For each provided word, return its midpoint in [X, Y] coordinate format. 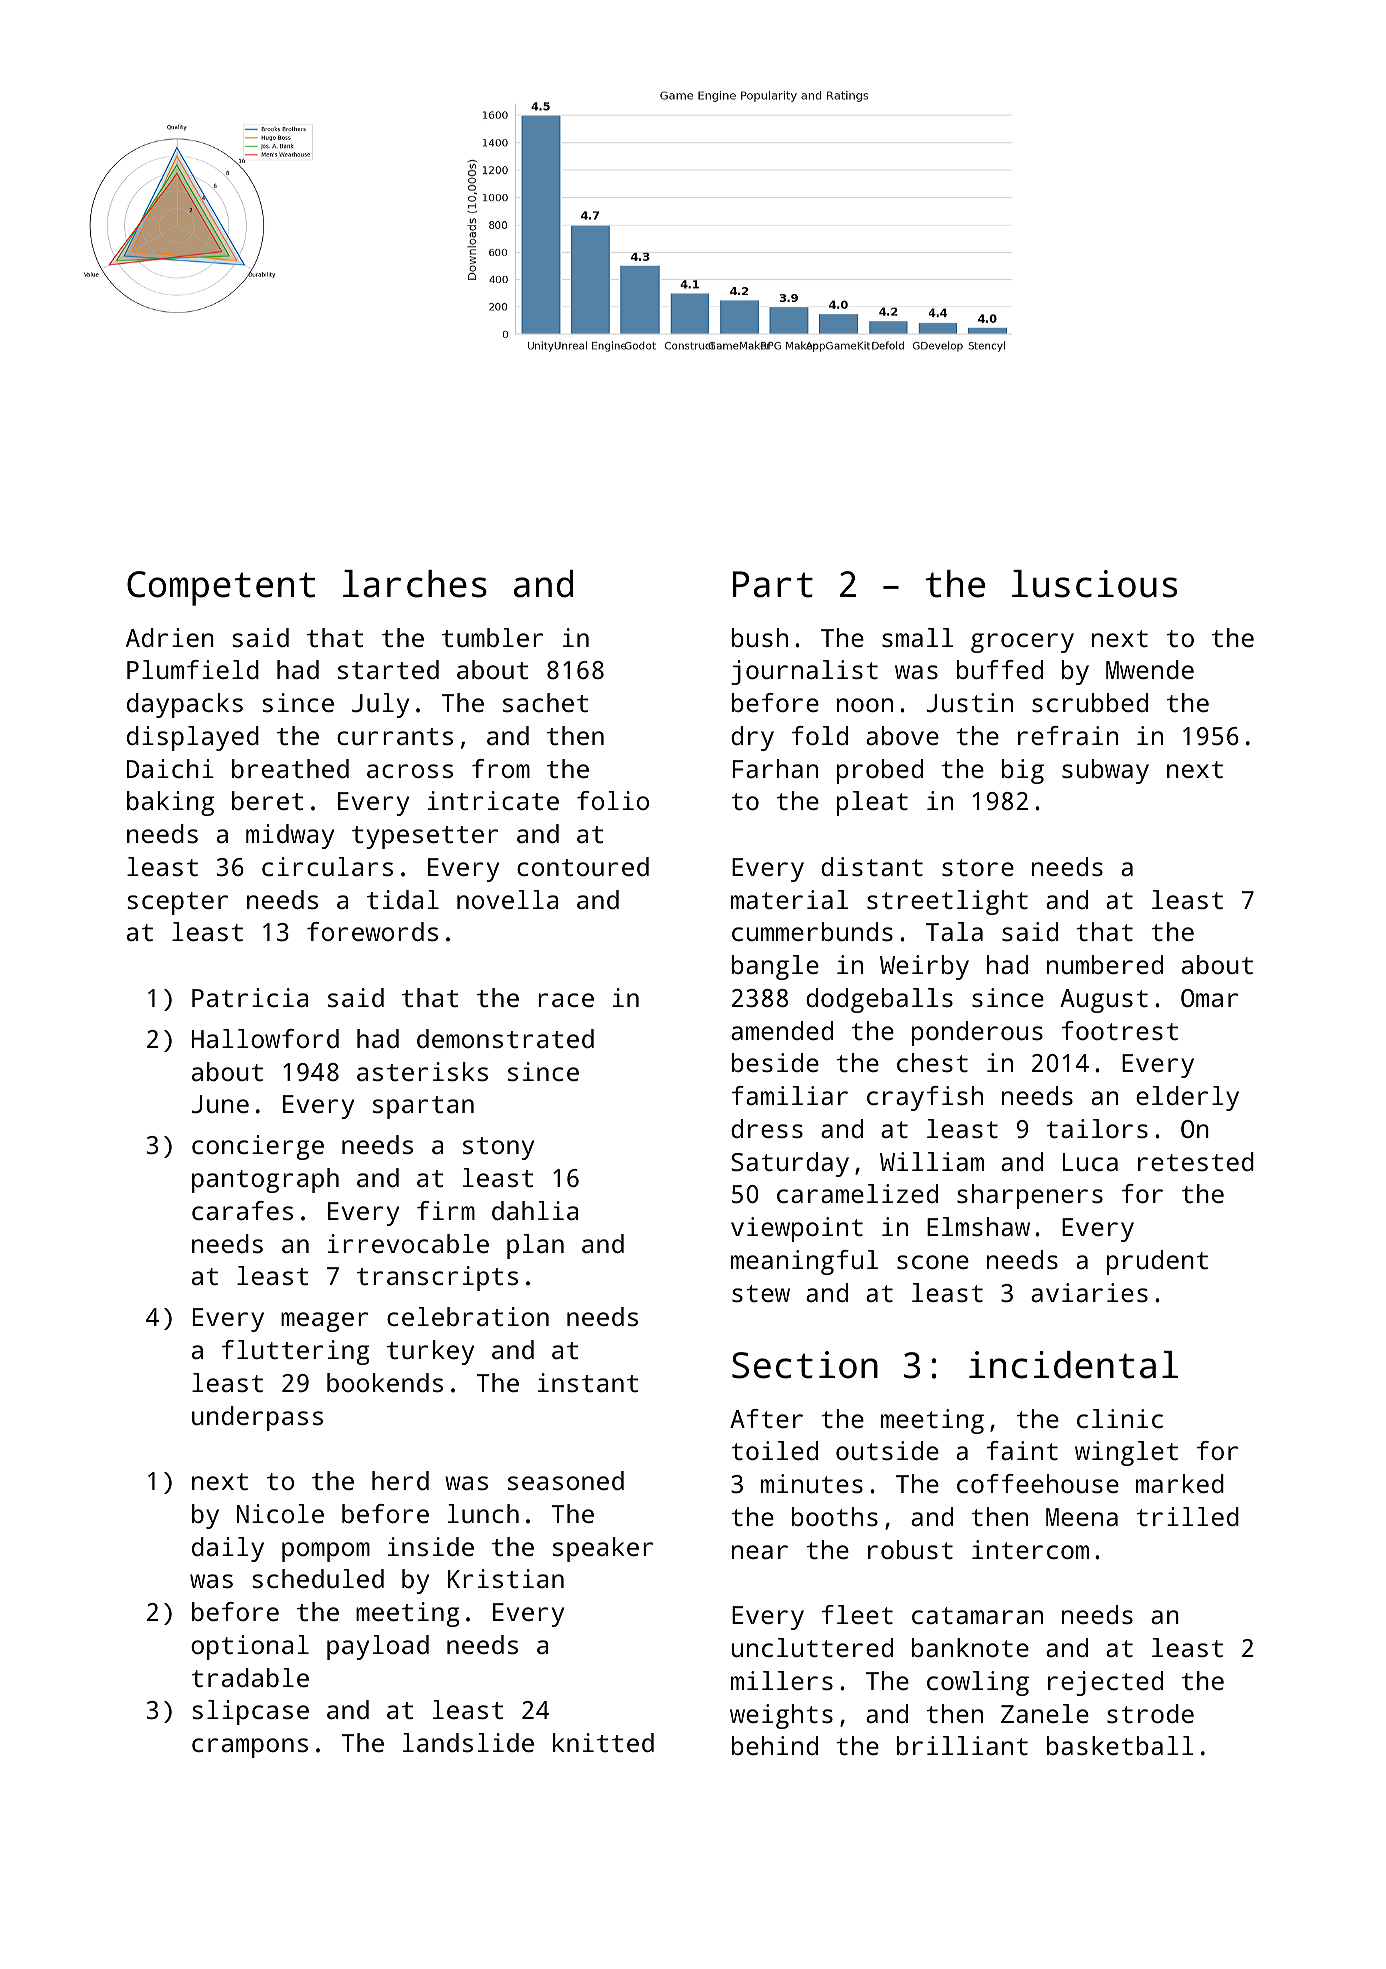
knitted [603, 1742]
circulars [327, 866]
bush [760, 637]
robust [910, 1549]
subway [1105, 771]
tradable [250, 1677]
